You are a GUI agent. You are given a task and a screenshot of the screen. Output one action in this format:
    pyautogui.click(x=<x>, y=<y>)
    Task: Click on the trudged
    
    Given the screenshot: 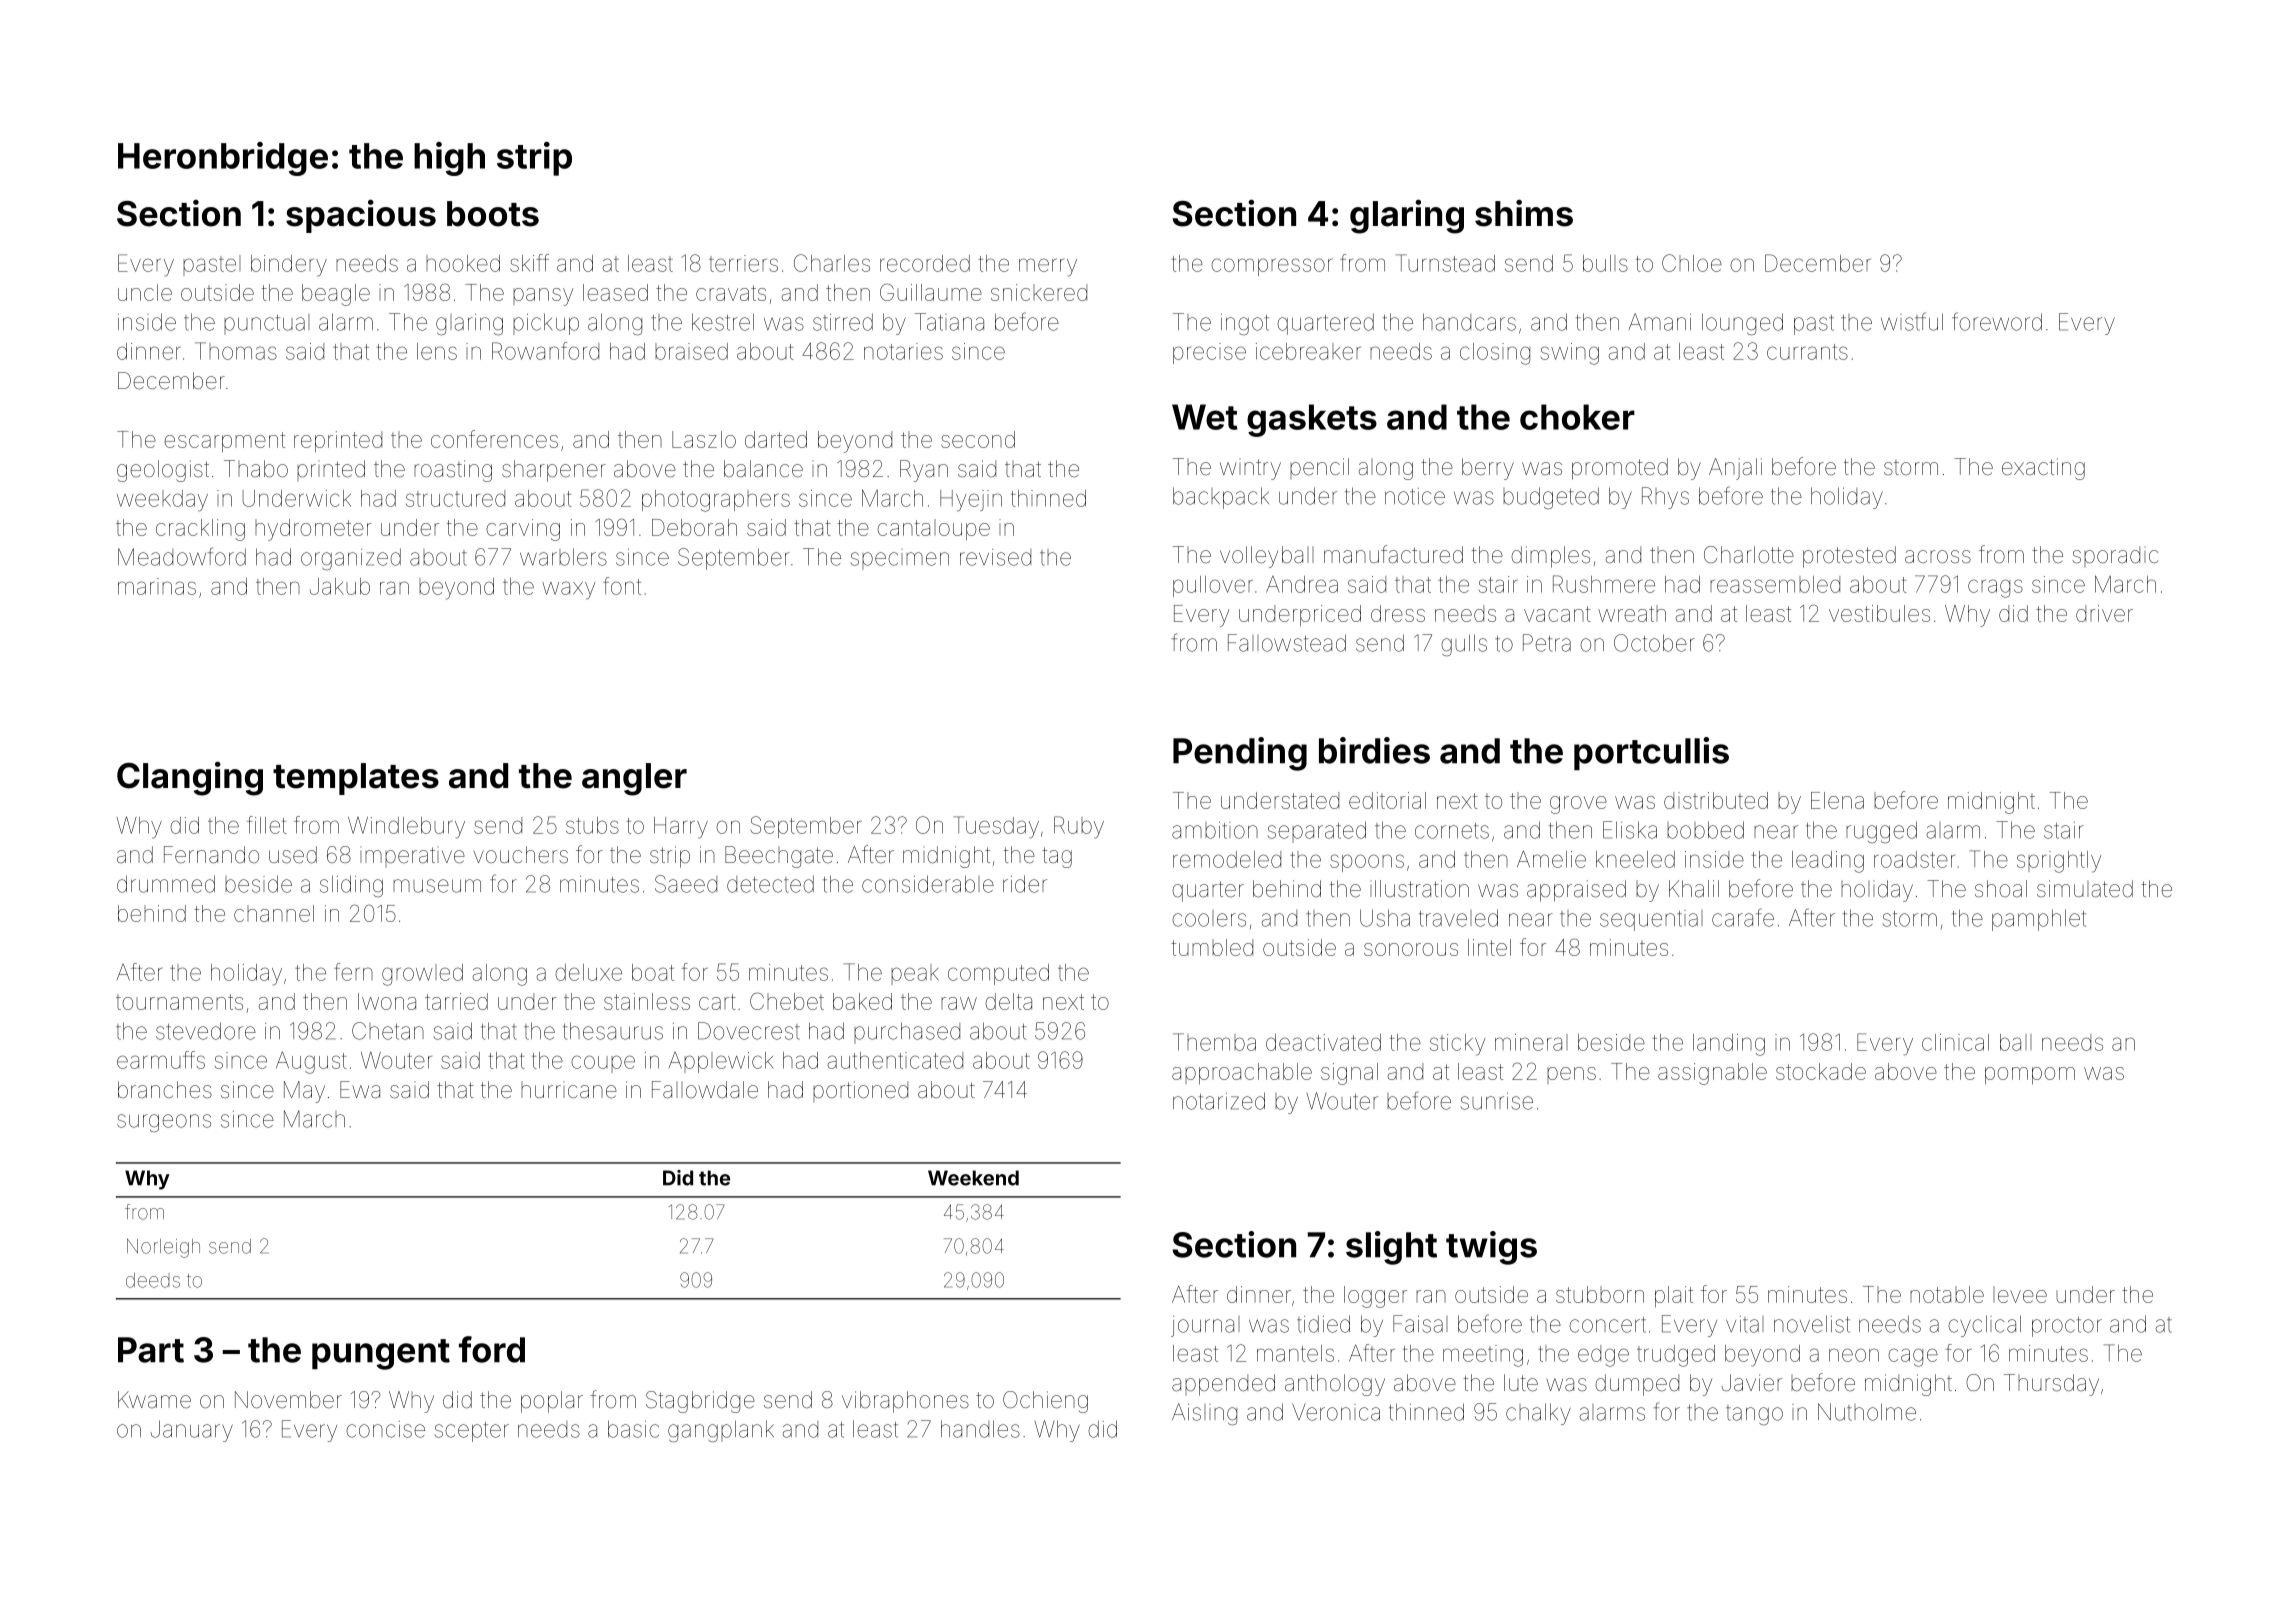 What is the action you would take?
    pyautogui.click(x=1676, y=1356)
